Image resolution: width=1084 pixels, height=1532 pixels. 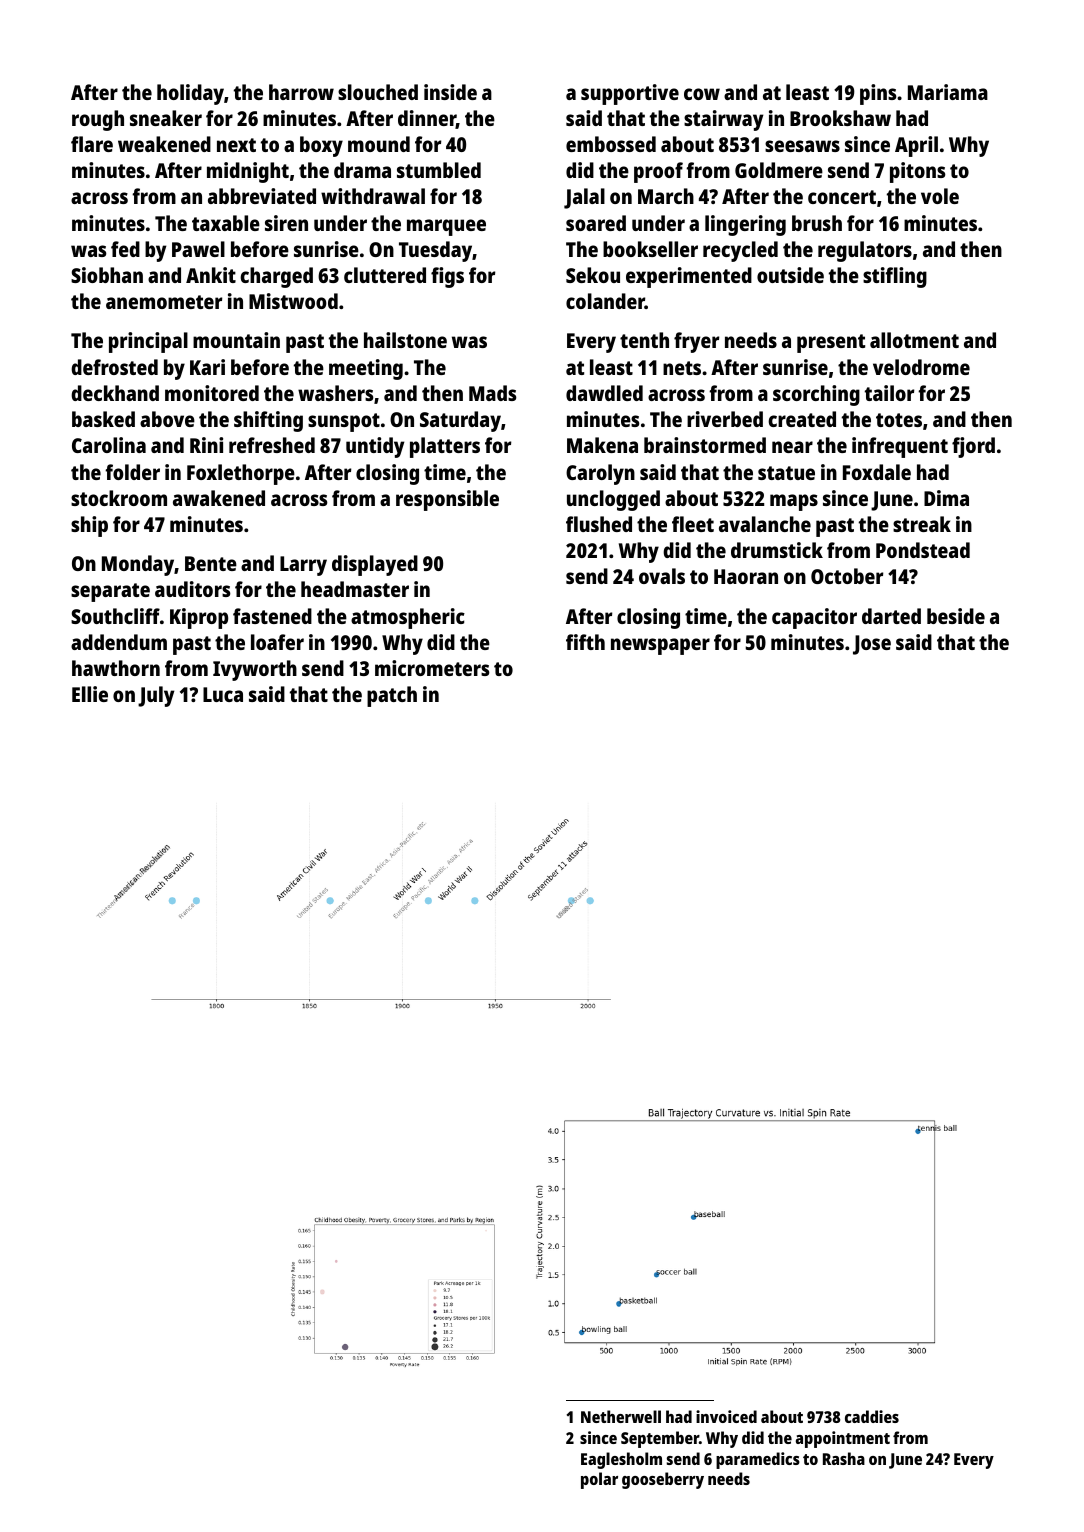 I want to click on Luca, so click(x=223, y=694).
